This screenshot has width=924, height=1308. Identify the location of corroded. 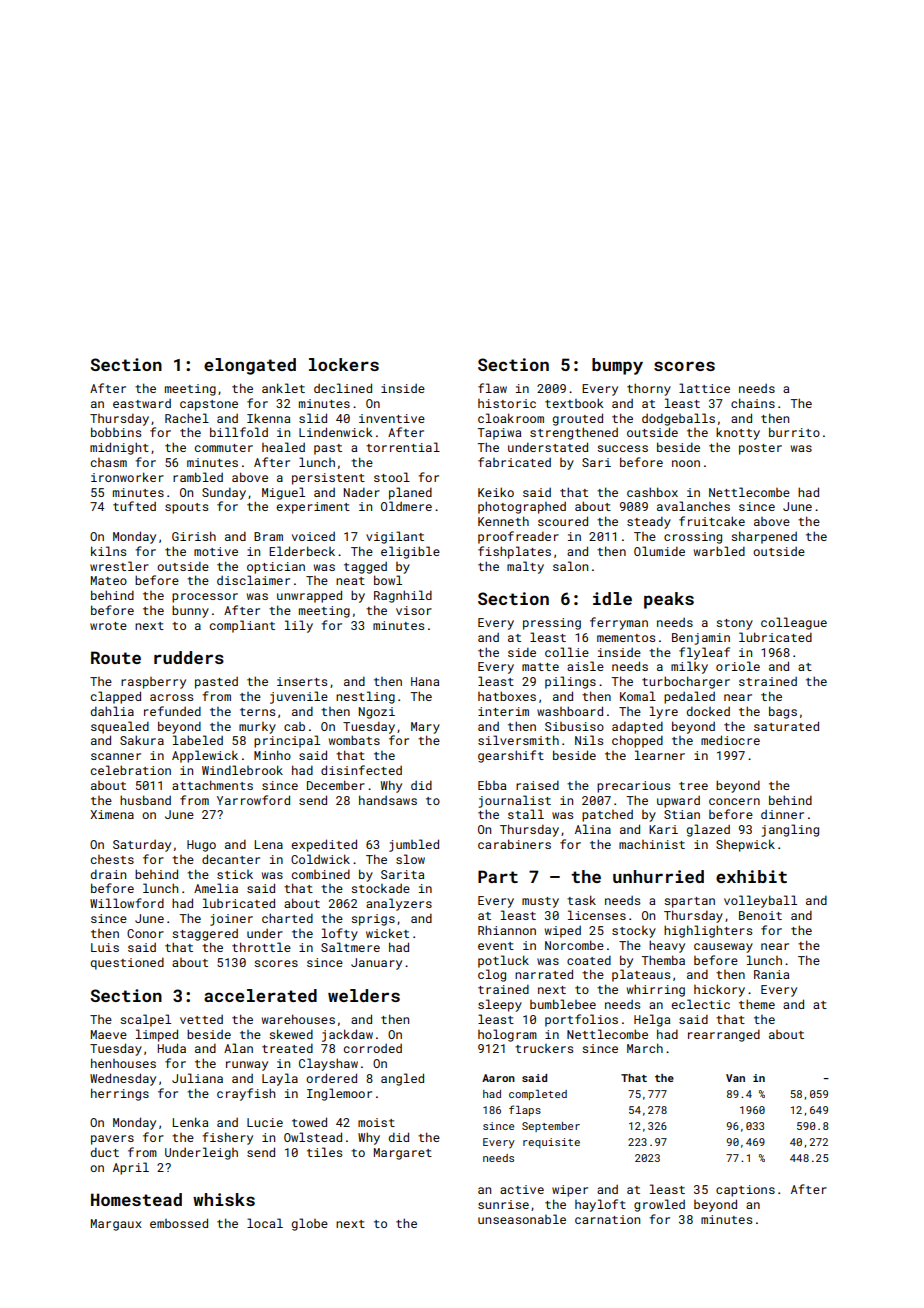
(373, 1048).
